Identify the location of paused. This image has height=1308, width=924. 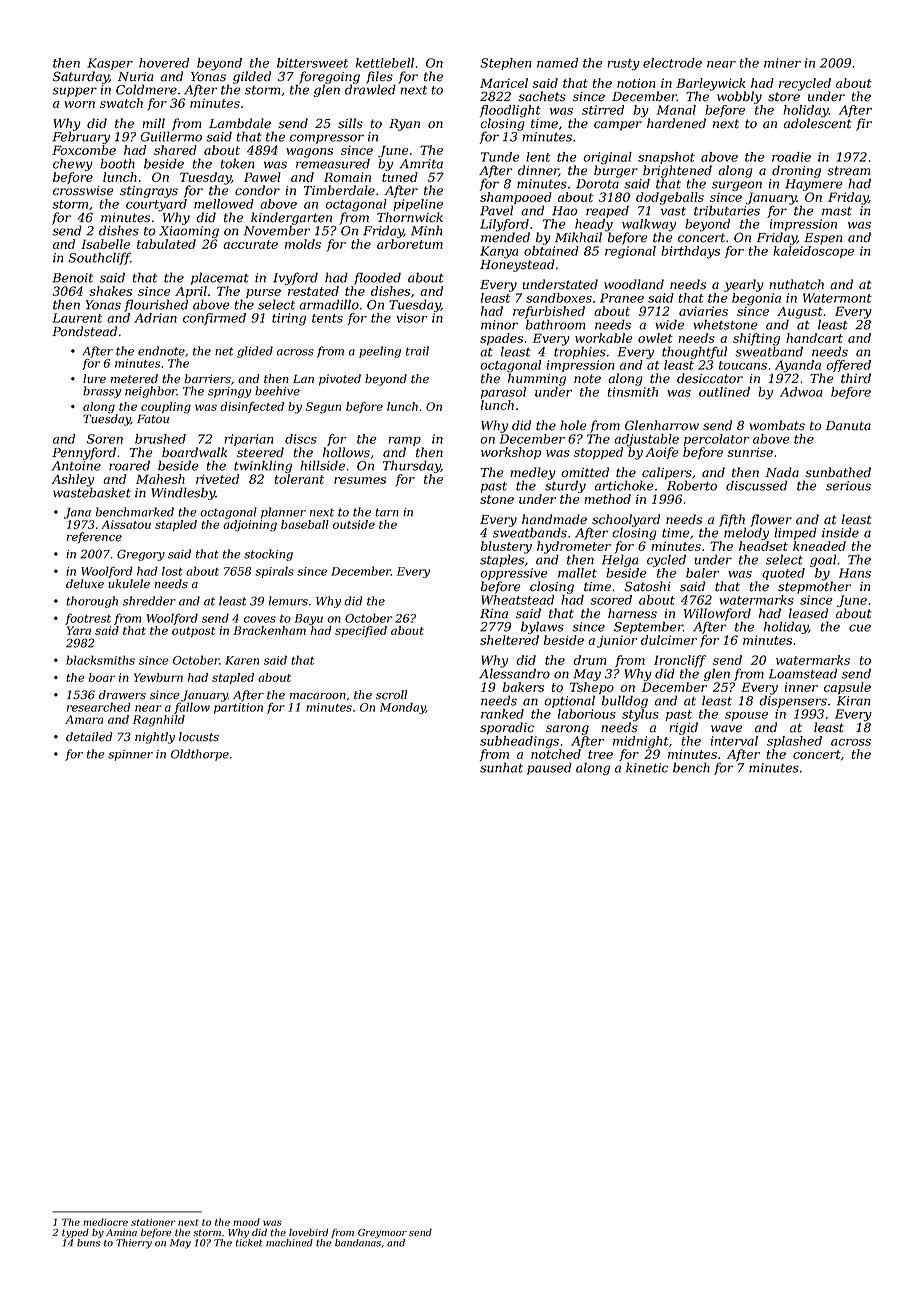
(549, 768).
